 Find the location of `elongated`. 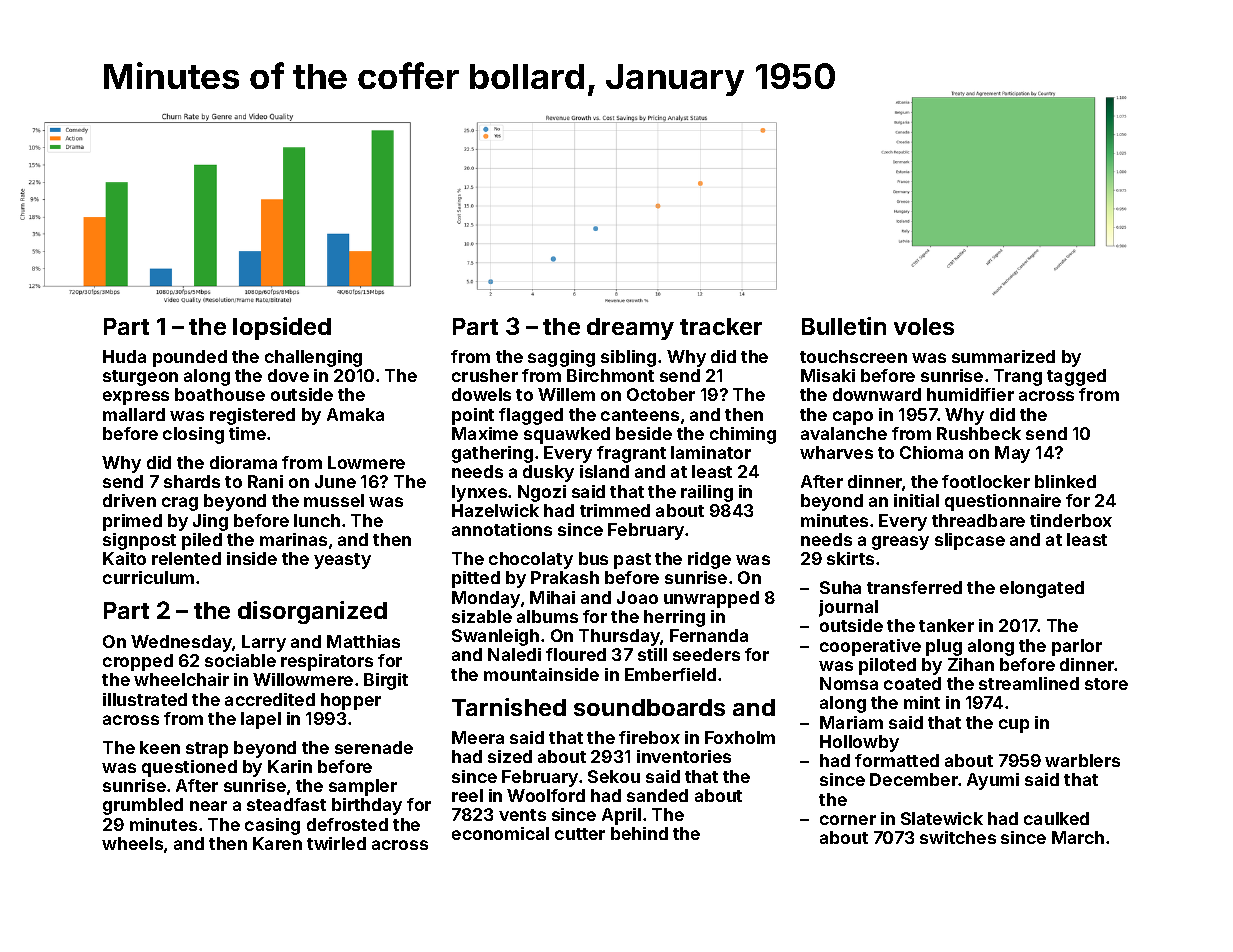

elongated is located at coordinates (1042, 589).
